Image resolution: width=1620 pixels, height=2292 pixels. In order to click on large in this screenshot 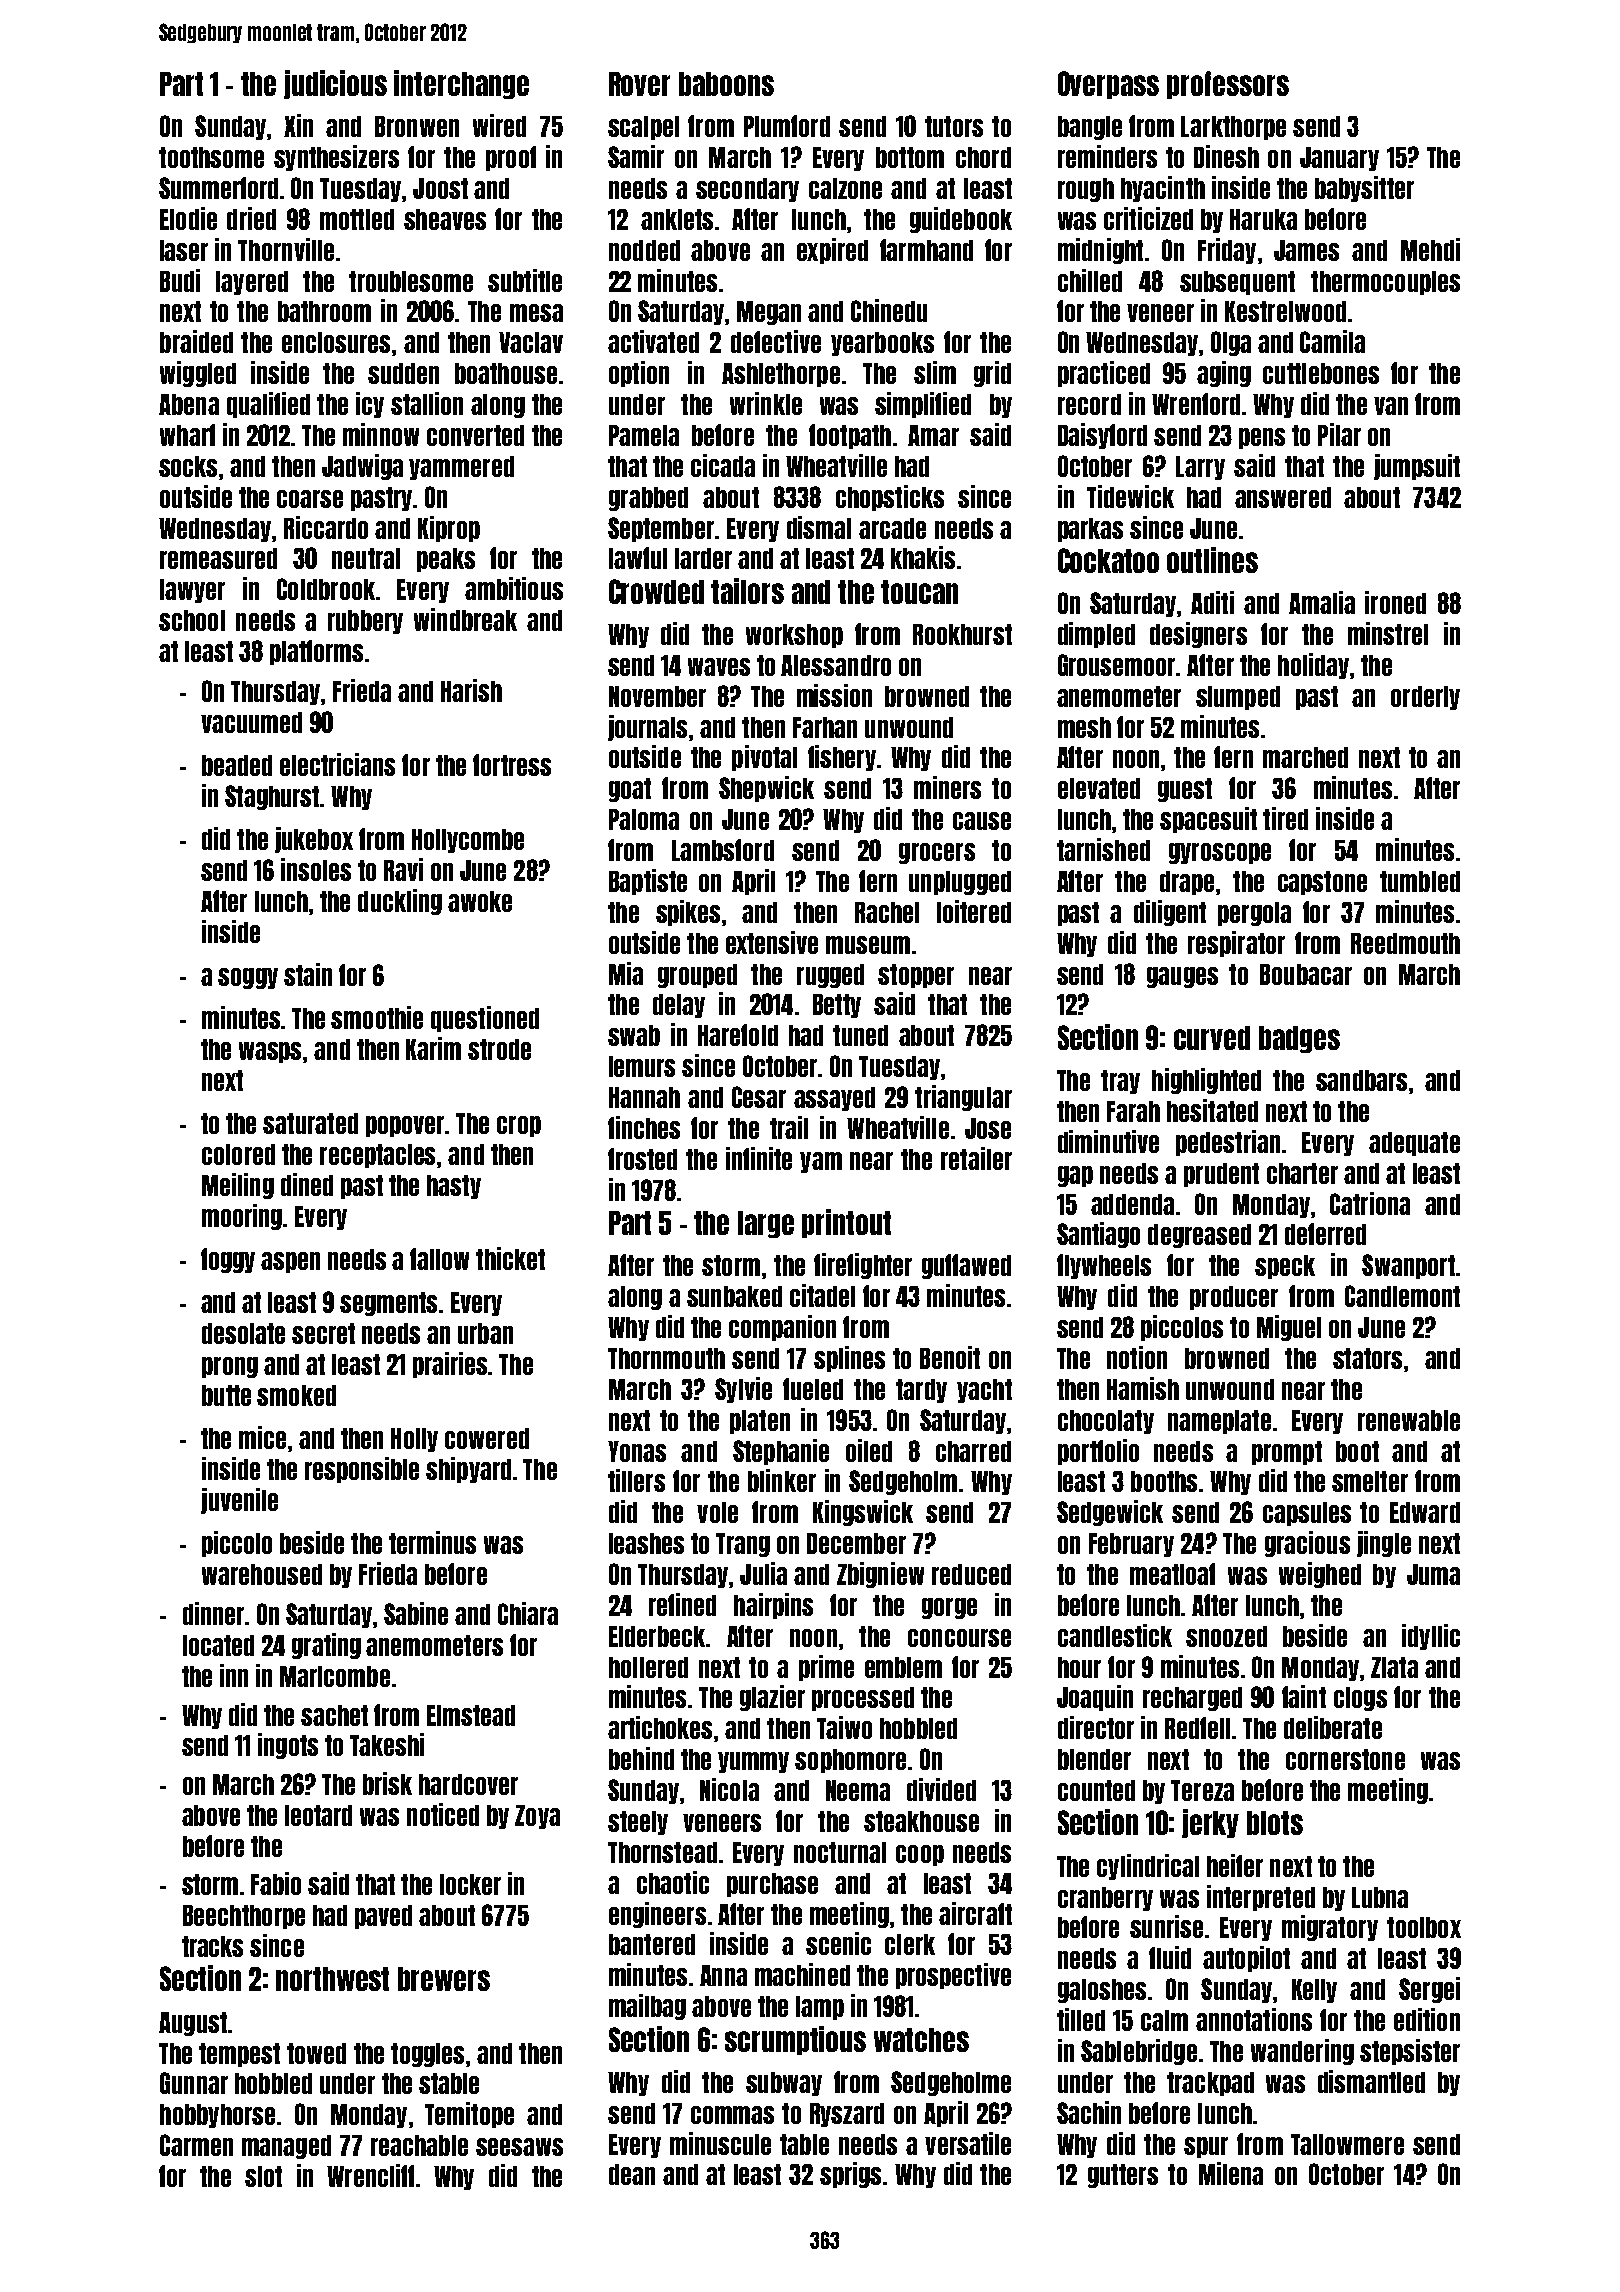, I will do `click(766, 1224)`.
